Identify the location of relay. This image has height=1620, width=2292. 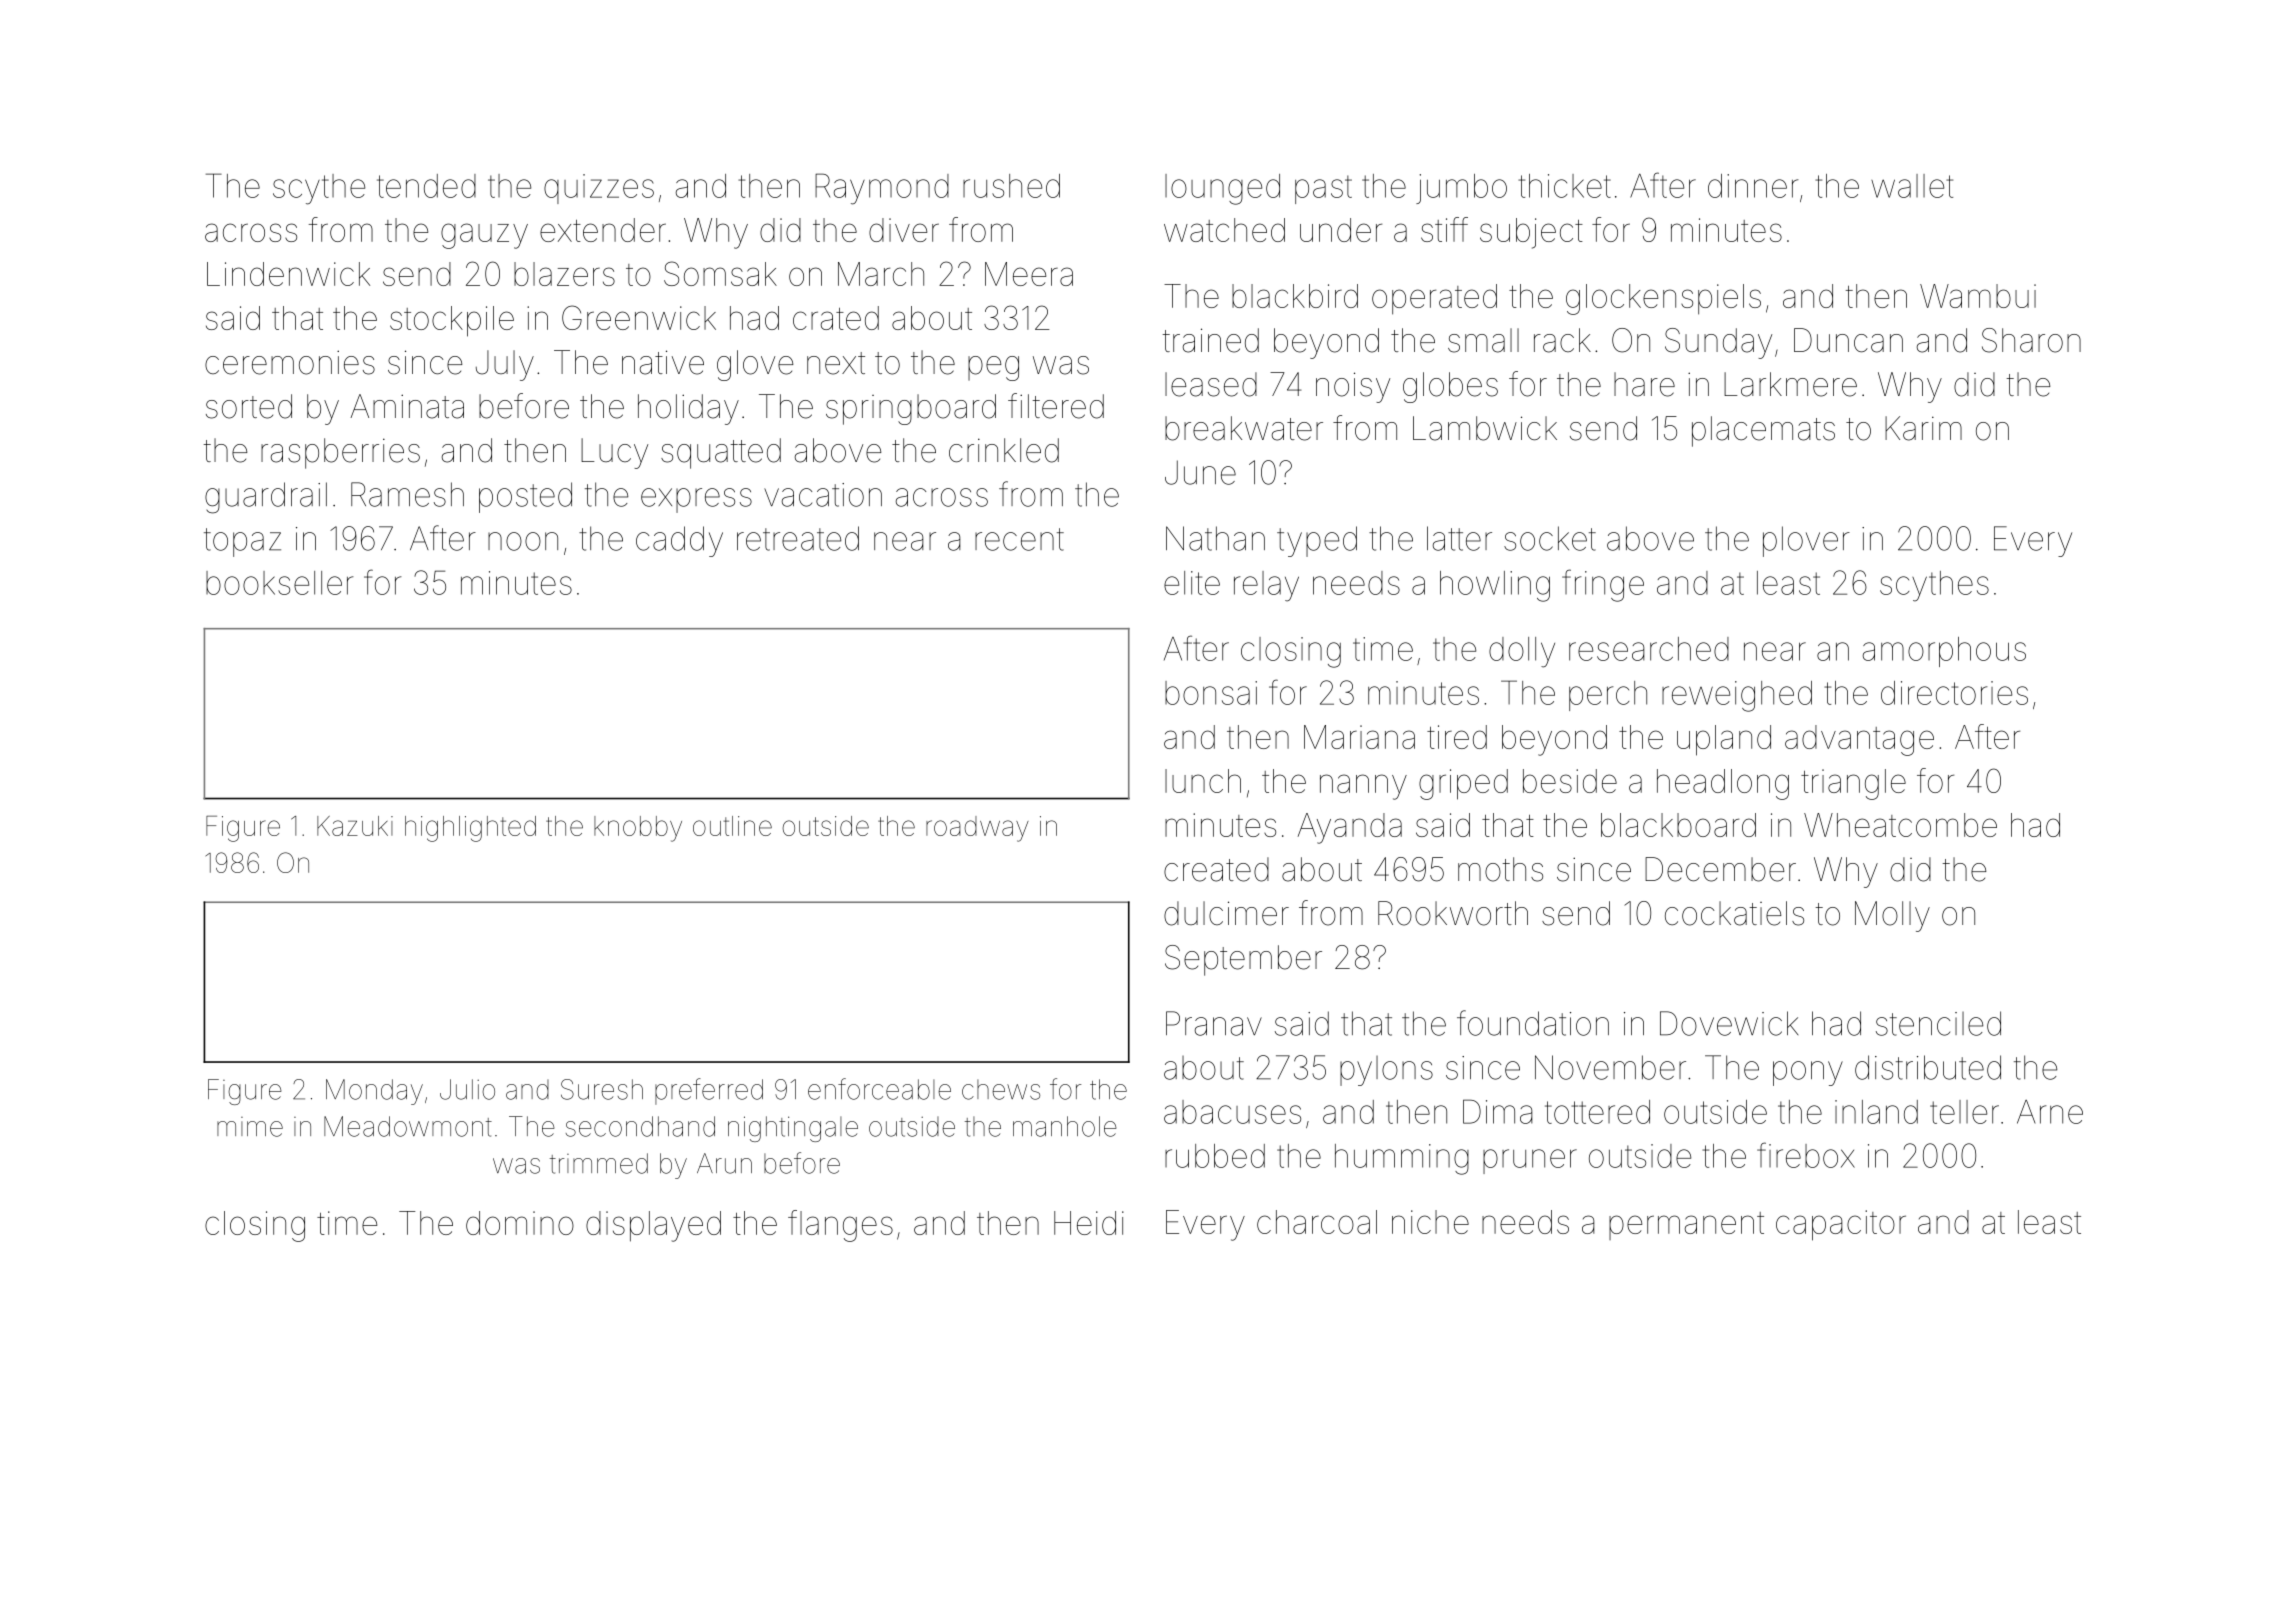
(1266, 586).
